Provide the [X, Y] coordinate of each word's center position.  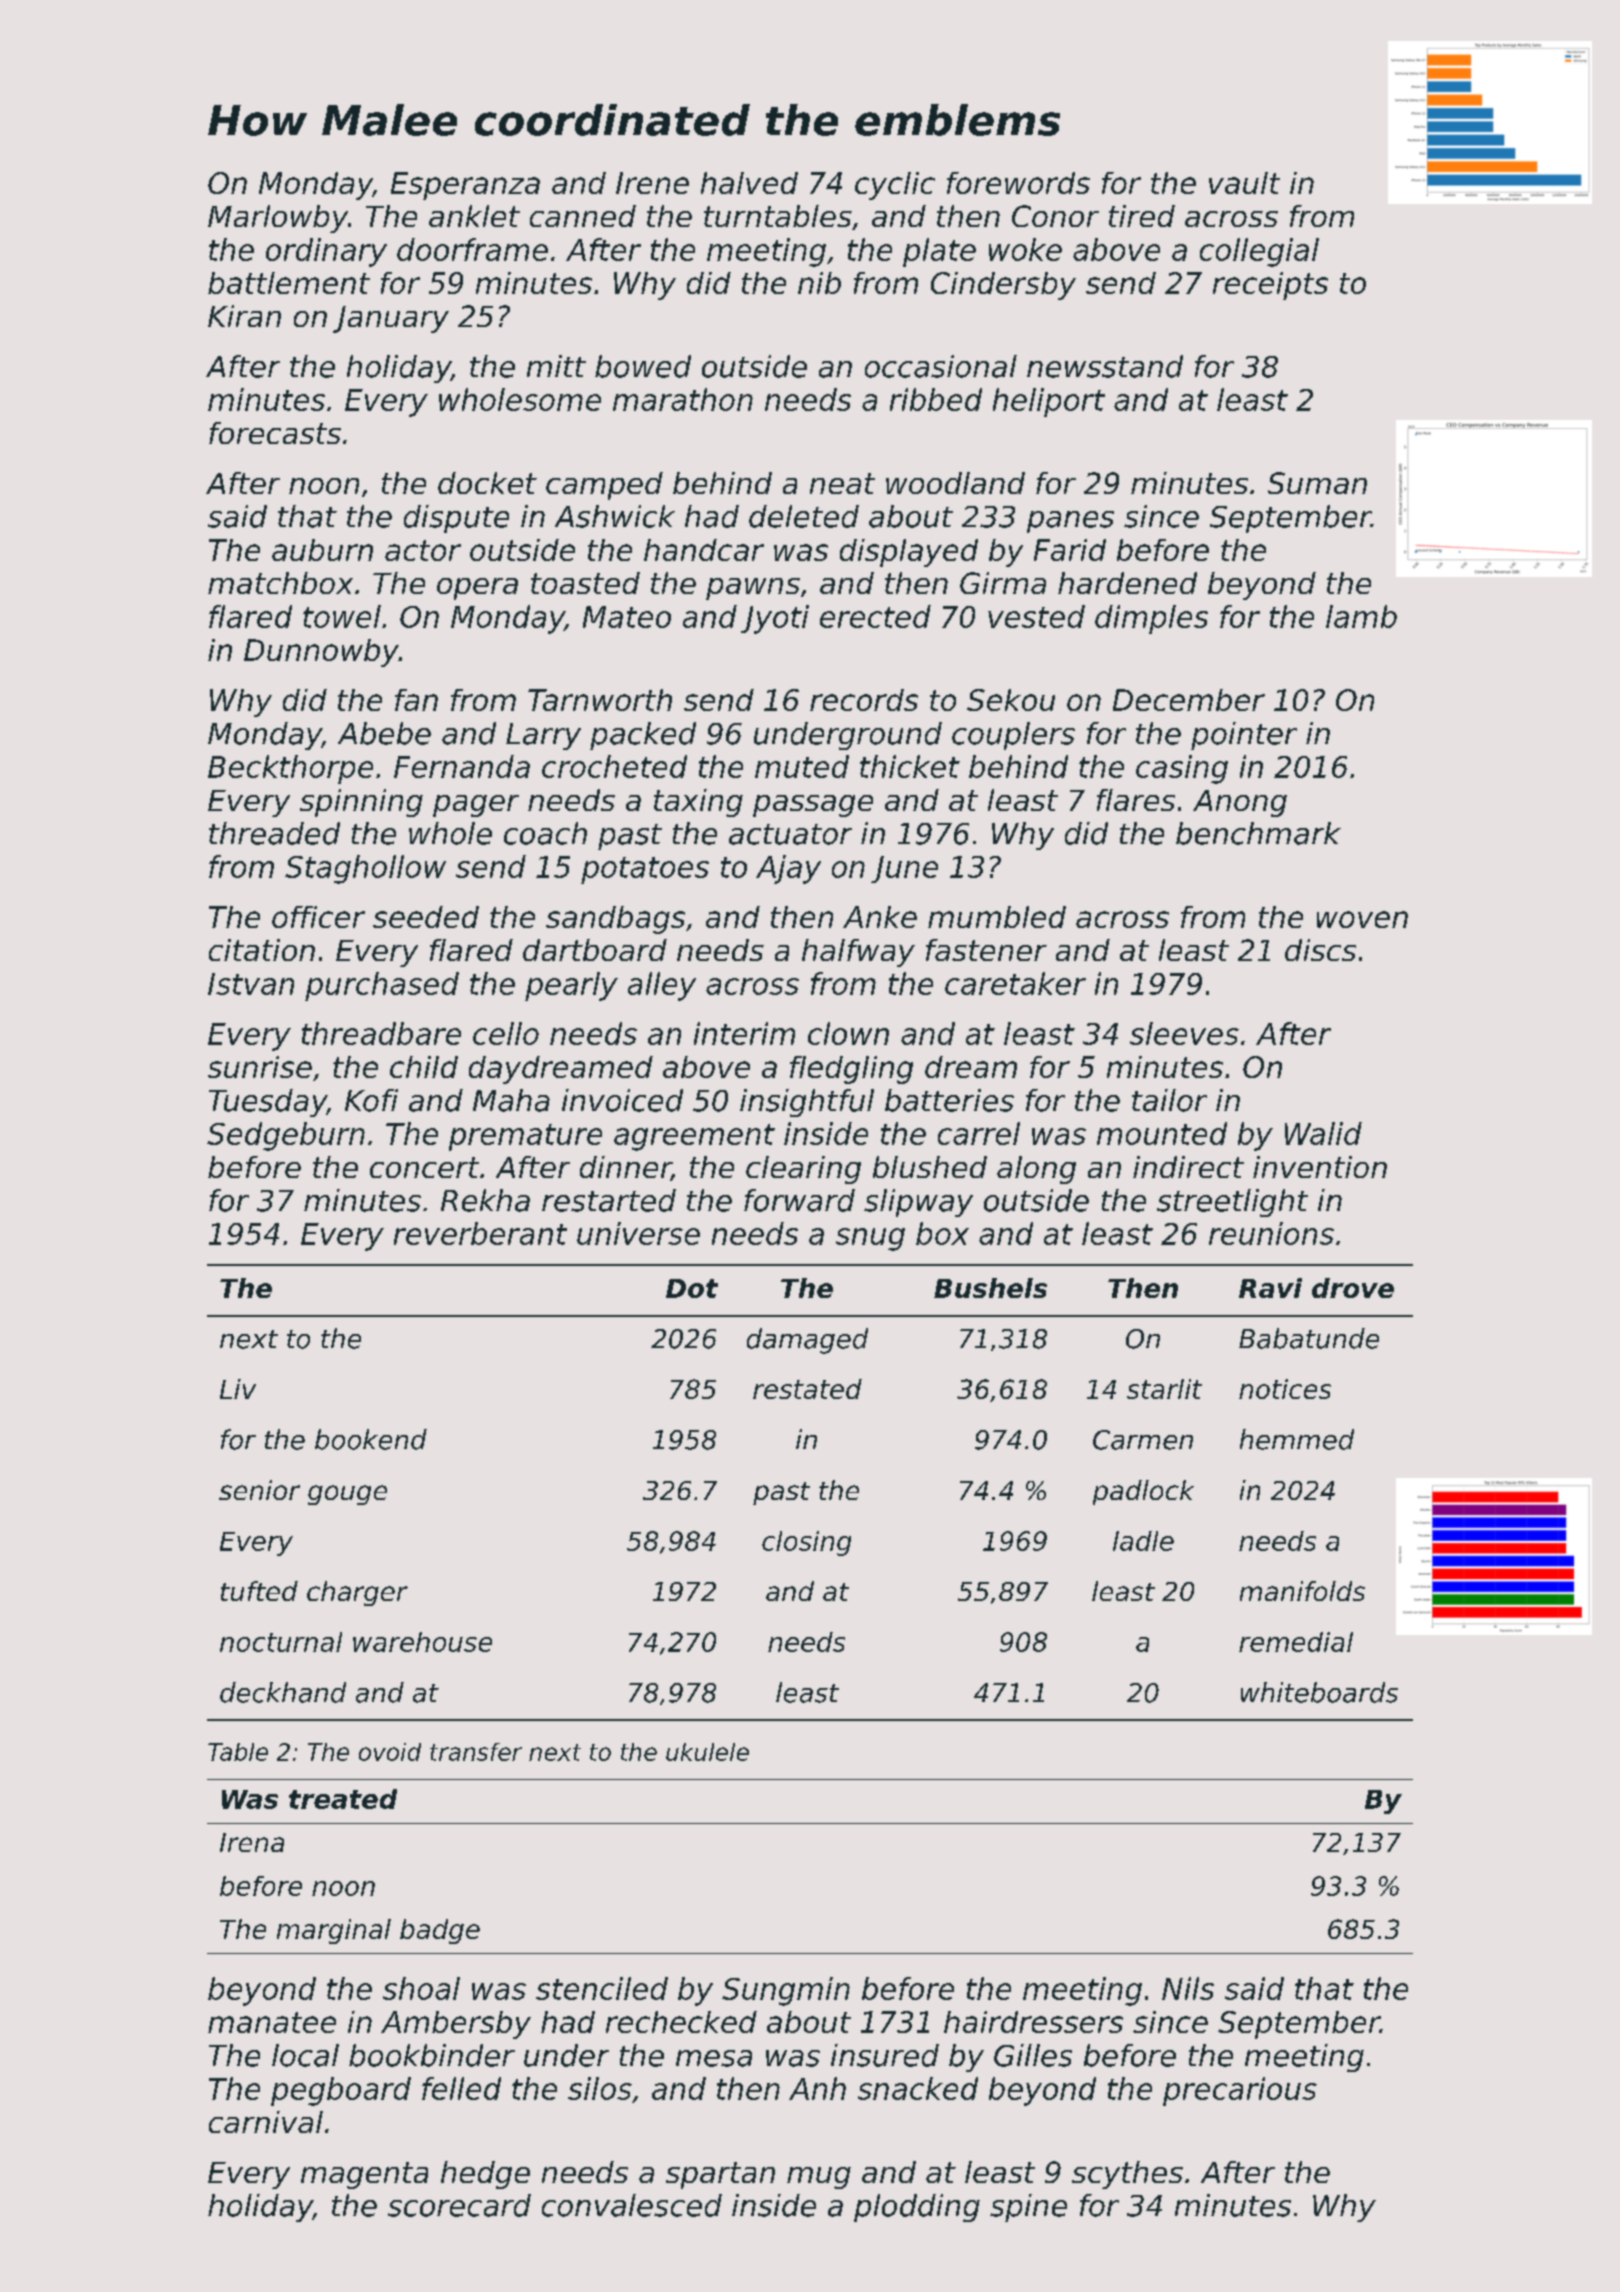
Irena [252, 1842]
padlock [1143, 1492]
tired [1142, 216]
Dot [692, 1288]
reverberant [480, 1233]
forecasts [275, 433]
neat [842, 483]
